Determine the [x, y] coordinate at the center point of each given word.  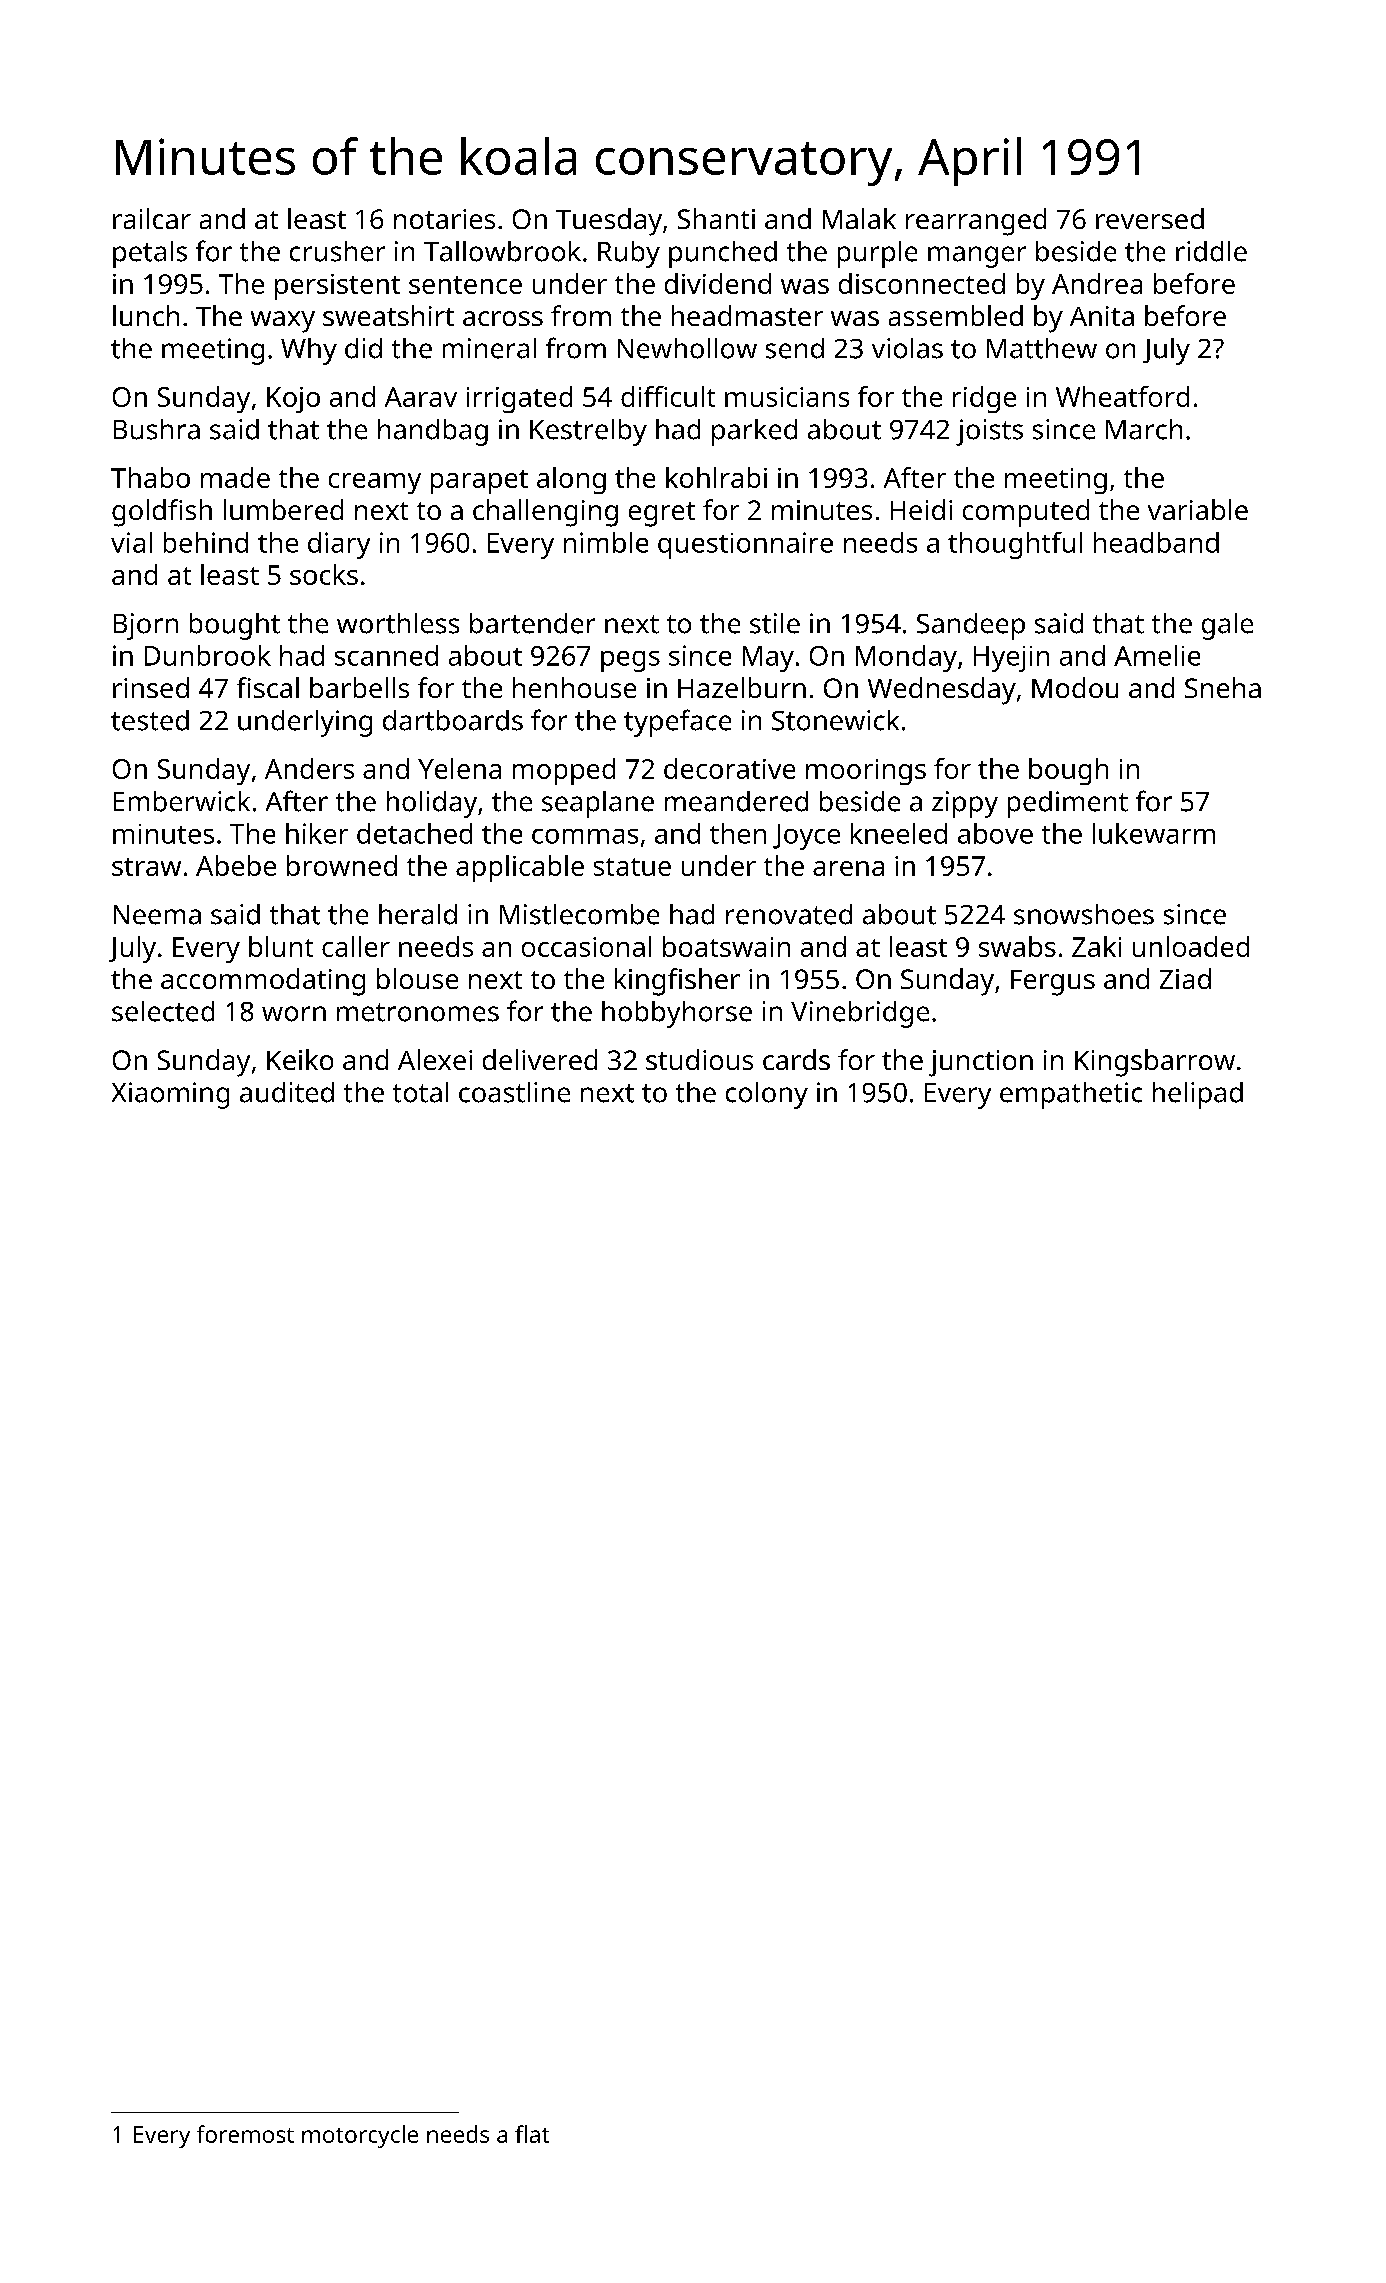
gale [1227, 626]
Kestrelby [588, 432]
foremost [245, 2134]
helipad [1198, 1095]
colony [767, 1095]
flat [532, 2134]
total [420, 1092]
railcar [152, 218]
